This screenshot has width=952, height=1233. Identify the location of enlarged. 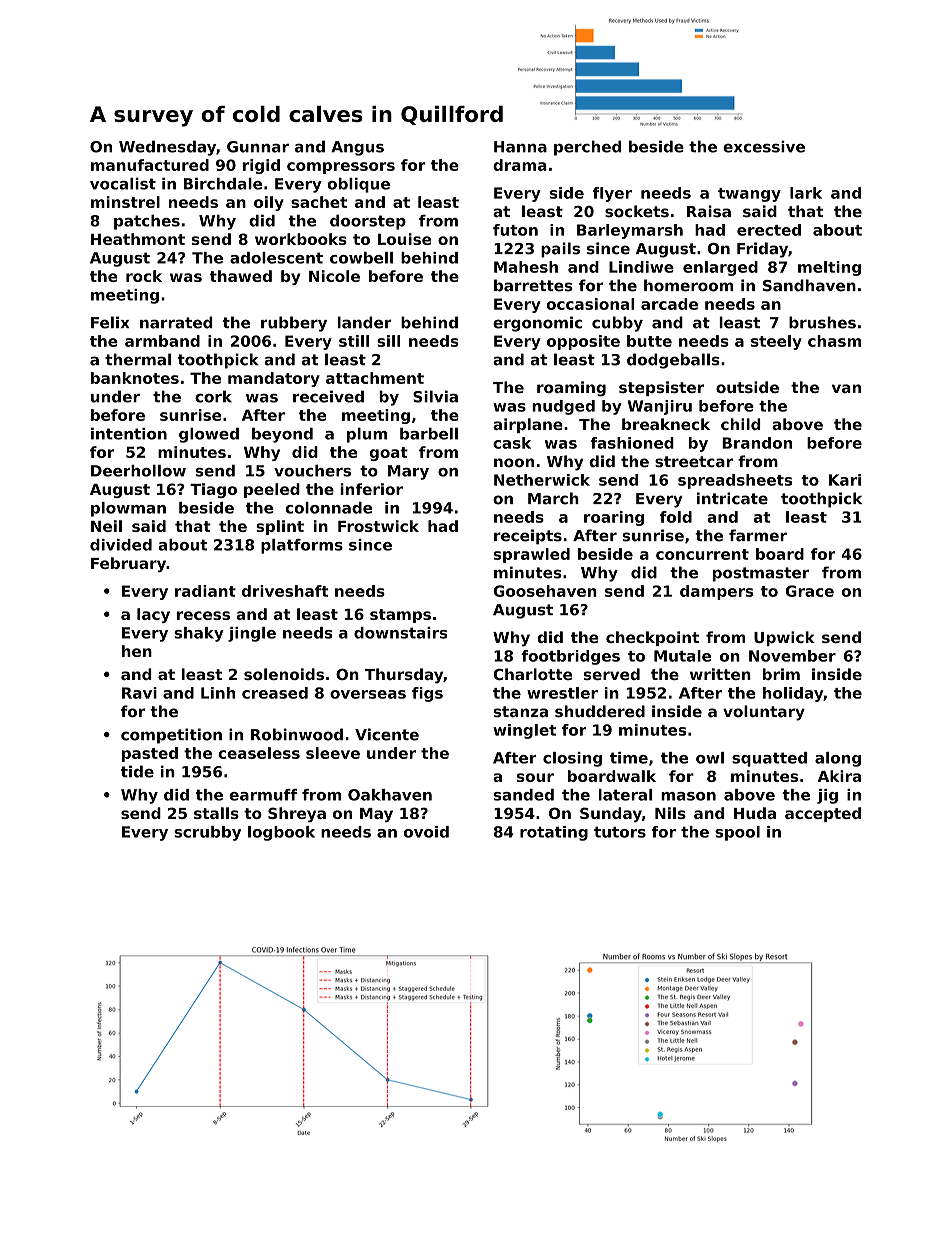
(720, 268).
